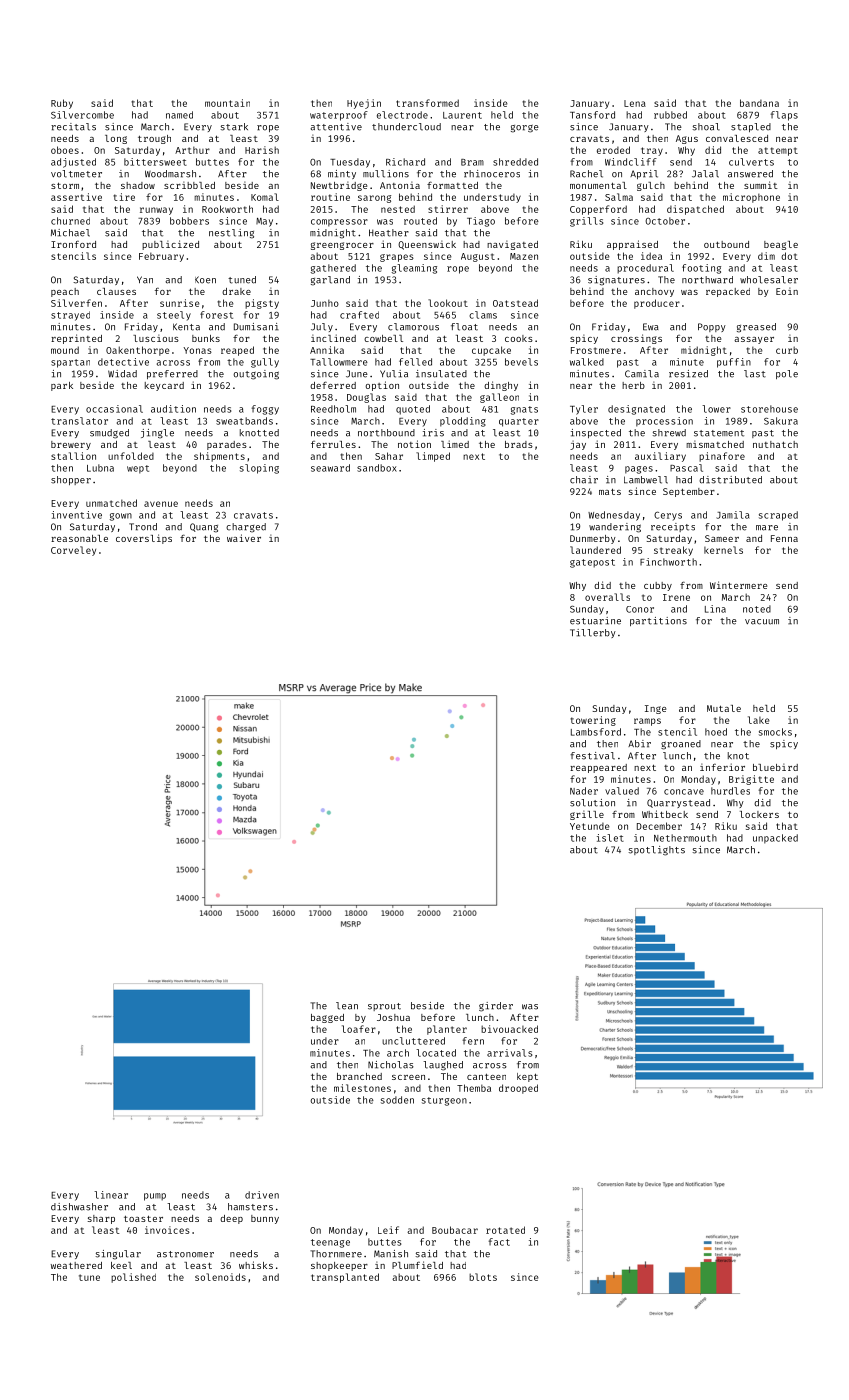 Image resolution: width=849 pixels, height=1400 pixels. What do you see at coordinates (483, 1277) in the image?
I see `blots` at bounding box center [483, 1277].
